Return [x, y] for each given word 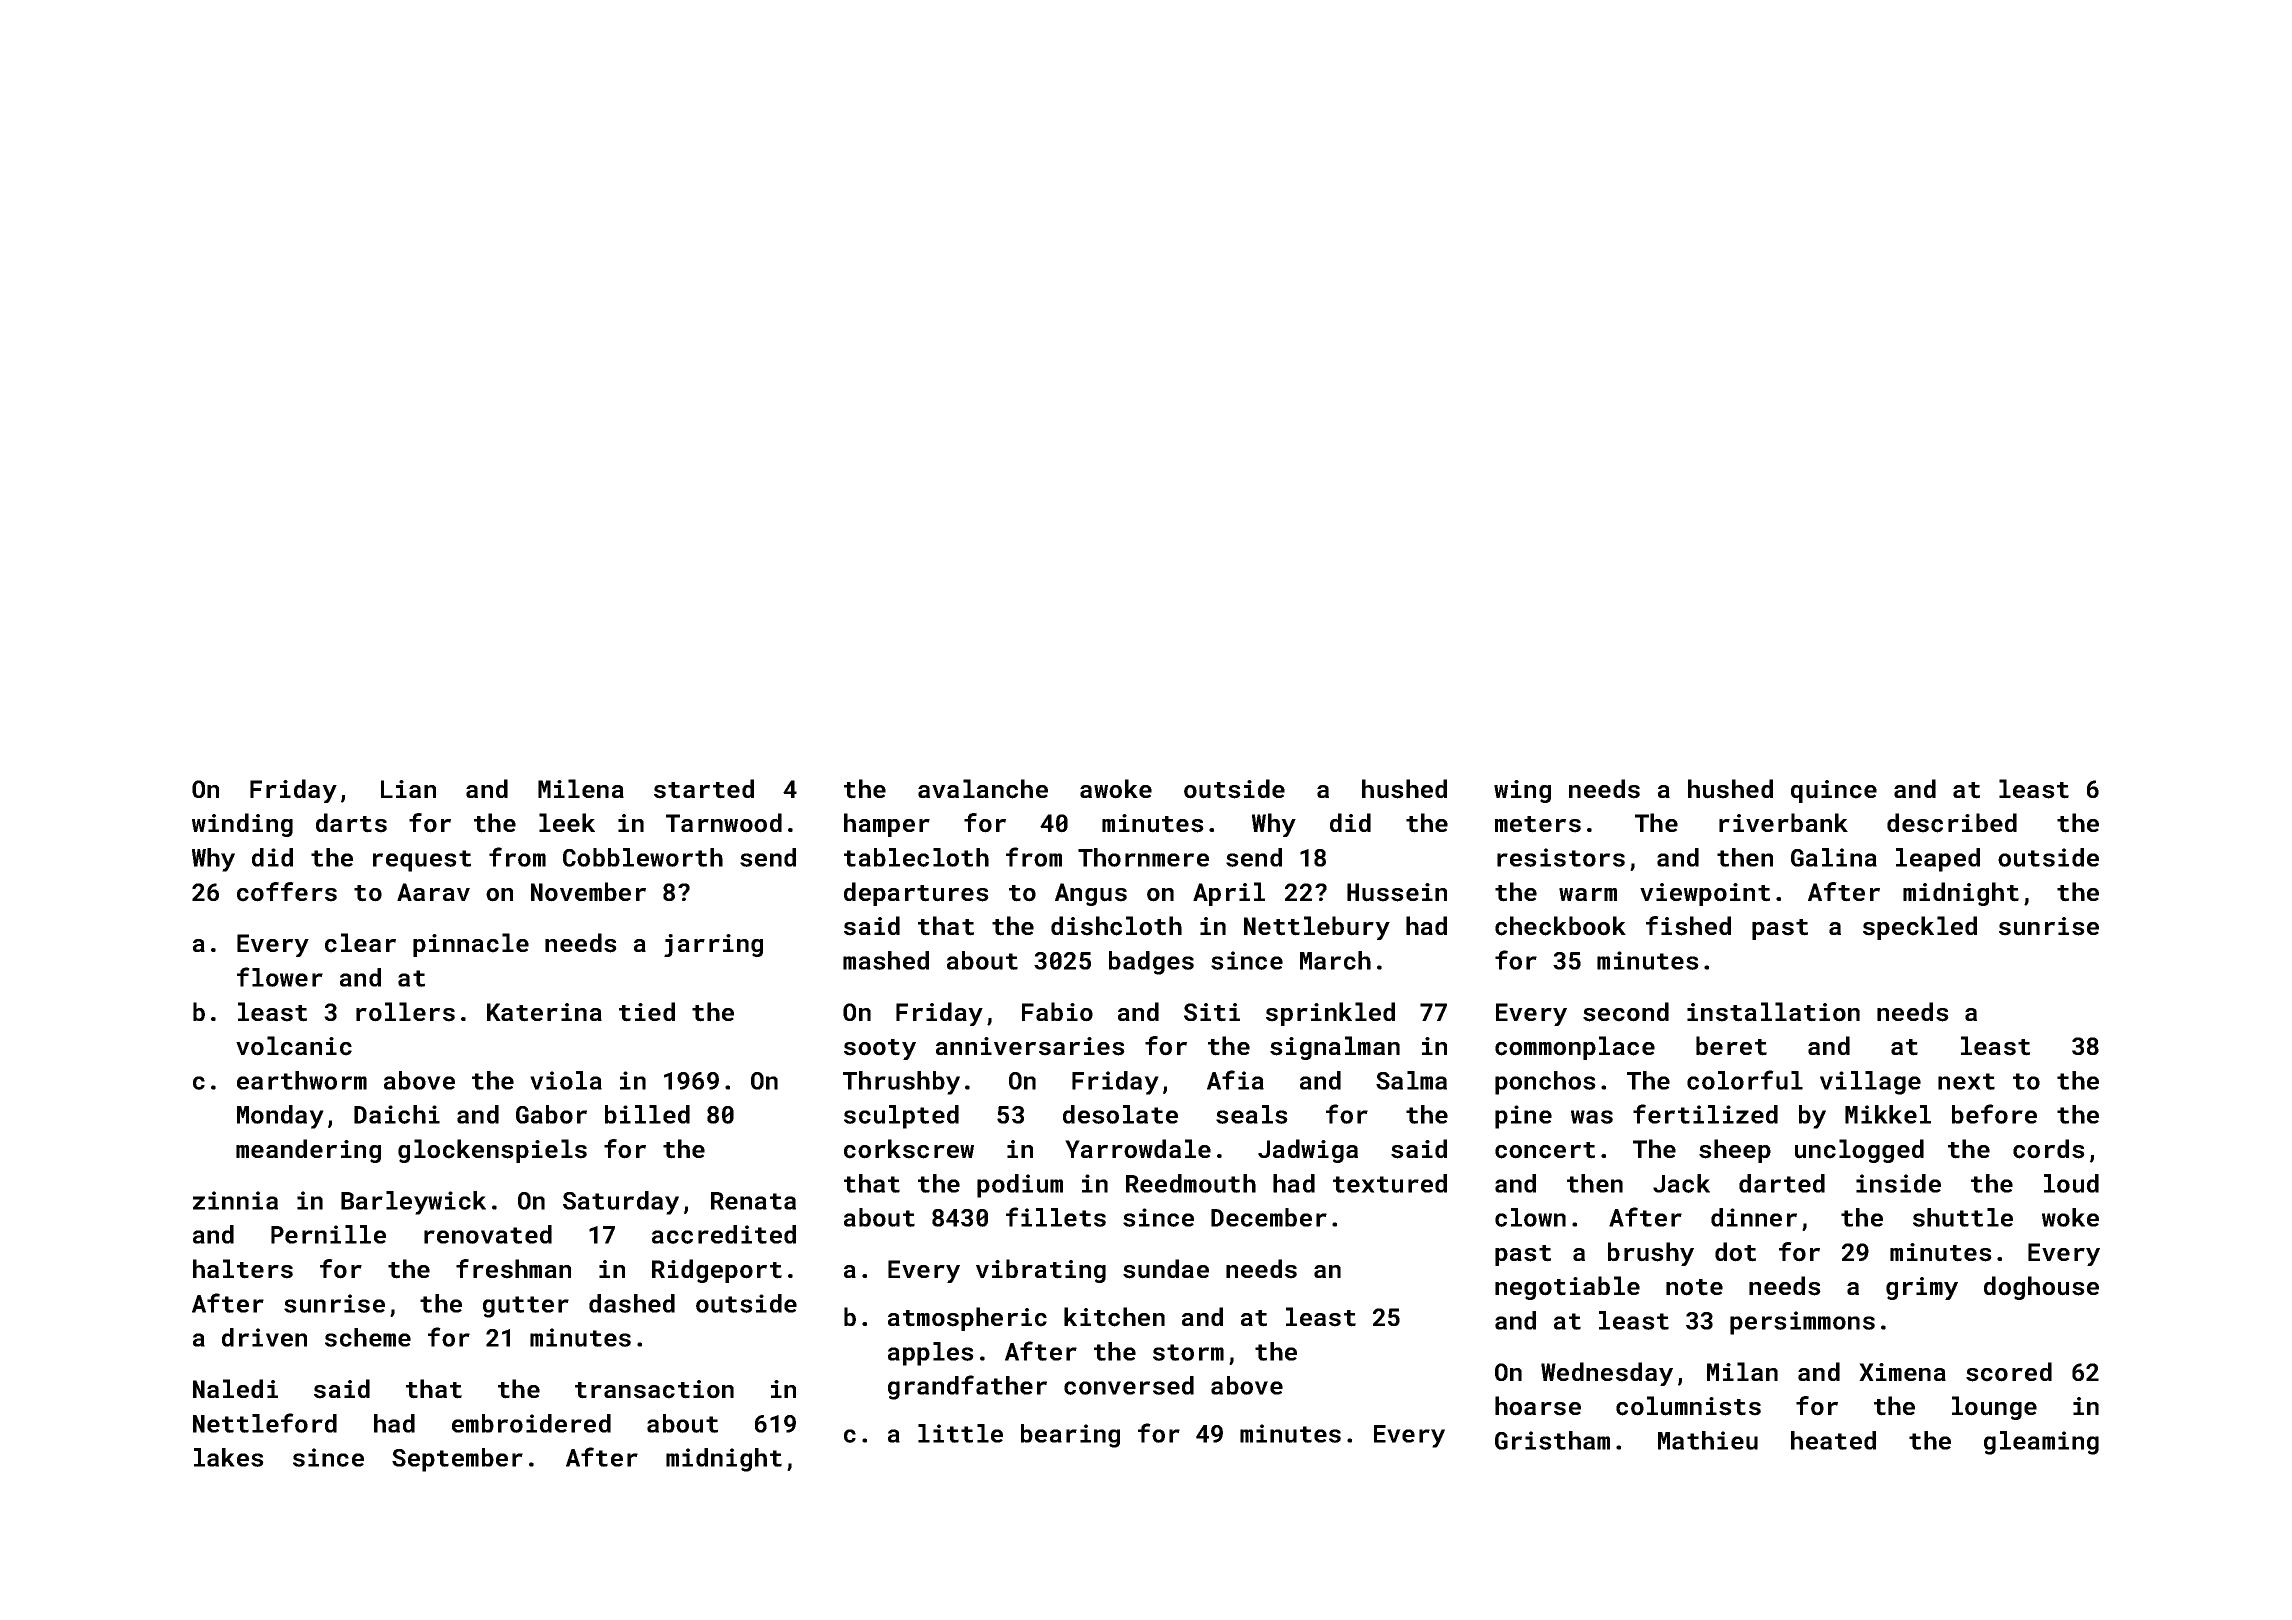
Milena [581, 788]
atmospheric [967, 1319]
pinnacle [471, 945]
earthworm [302, 1080]
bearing [1070, 1436]
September [457, 1460]
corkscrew [909, 1149]
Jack [1681, 1183]
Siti [1212, 1012]
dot [1735, 1252]
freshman [513, 1269]
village [1870, 1083]
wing [1522, 791]
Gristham [1552, 1440]
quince [1834, 791]
